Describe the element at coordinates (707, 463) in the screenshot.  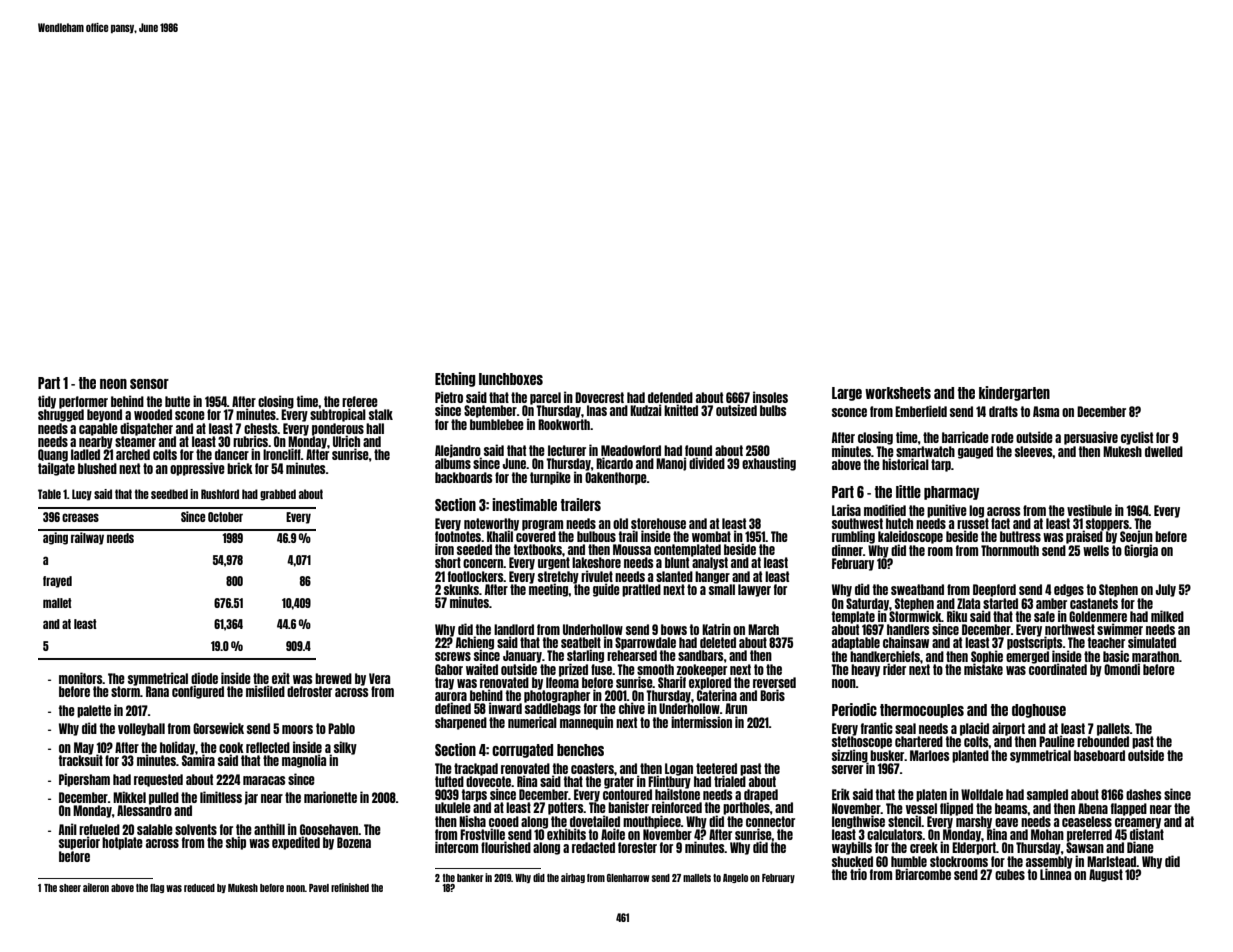
I see `divided` at that location.
